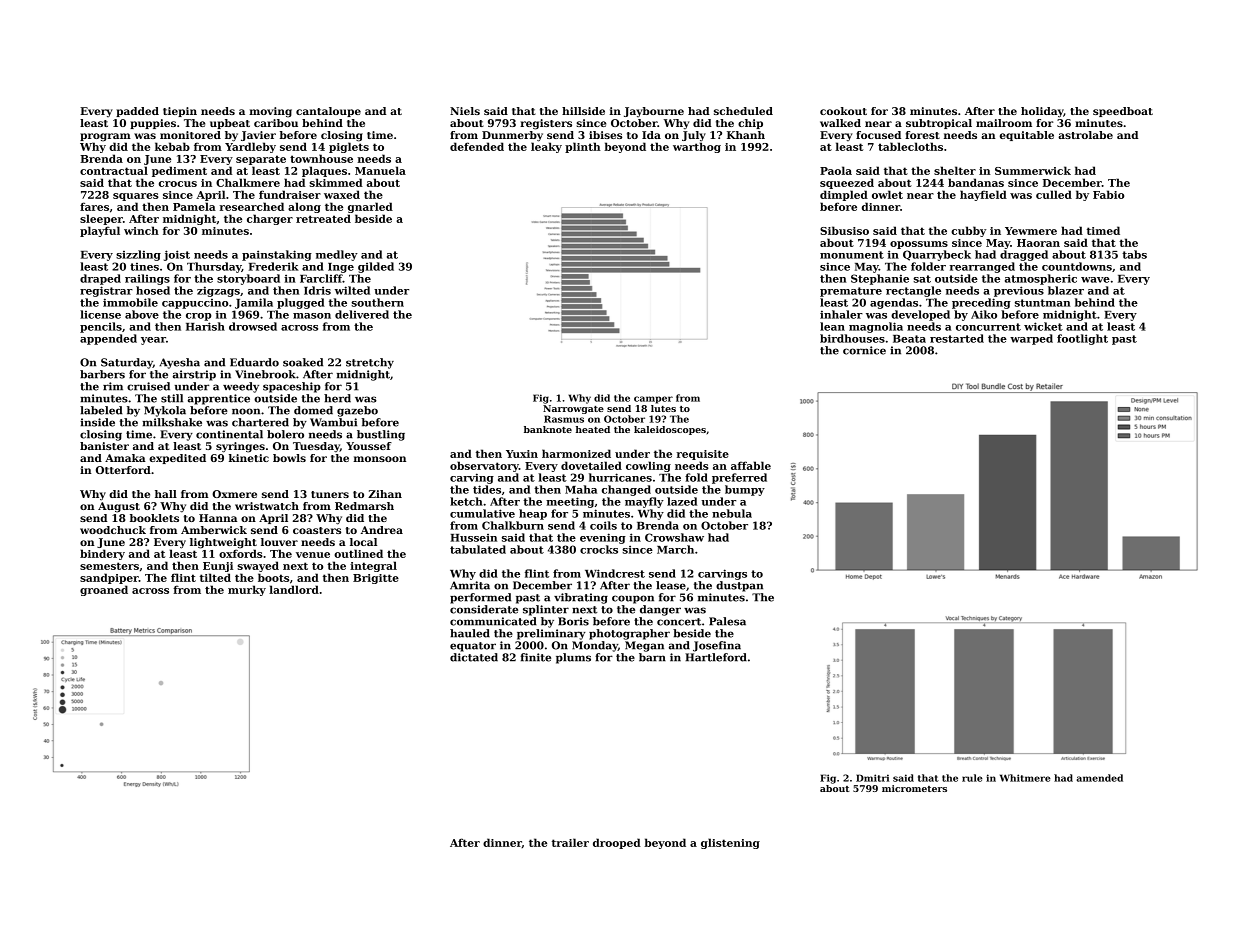 This screenshot has height=952, width=1233. I want to click on gilded, so click(376, 267).
